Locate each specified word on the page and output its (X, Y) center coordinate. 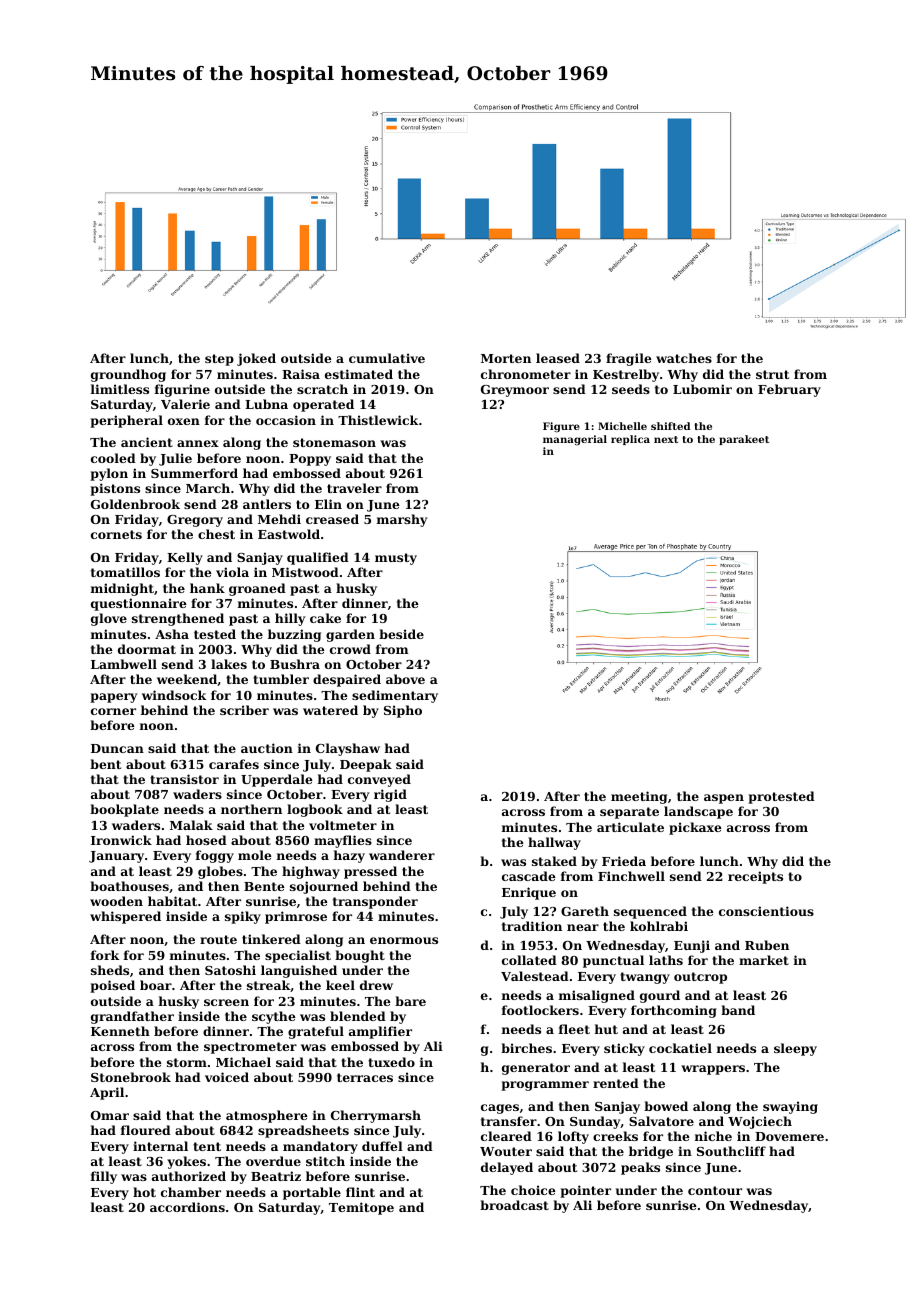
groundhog (128, 375)
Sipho (403, 711)
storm (187, 1062)
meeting (639, 797)
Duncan (117, 748)
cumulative (387, 358)
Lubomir (702, 389)
